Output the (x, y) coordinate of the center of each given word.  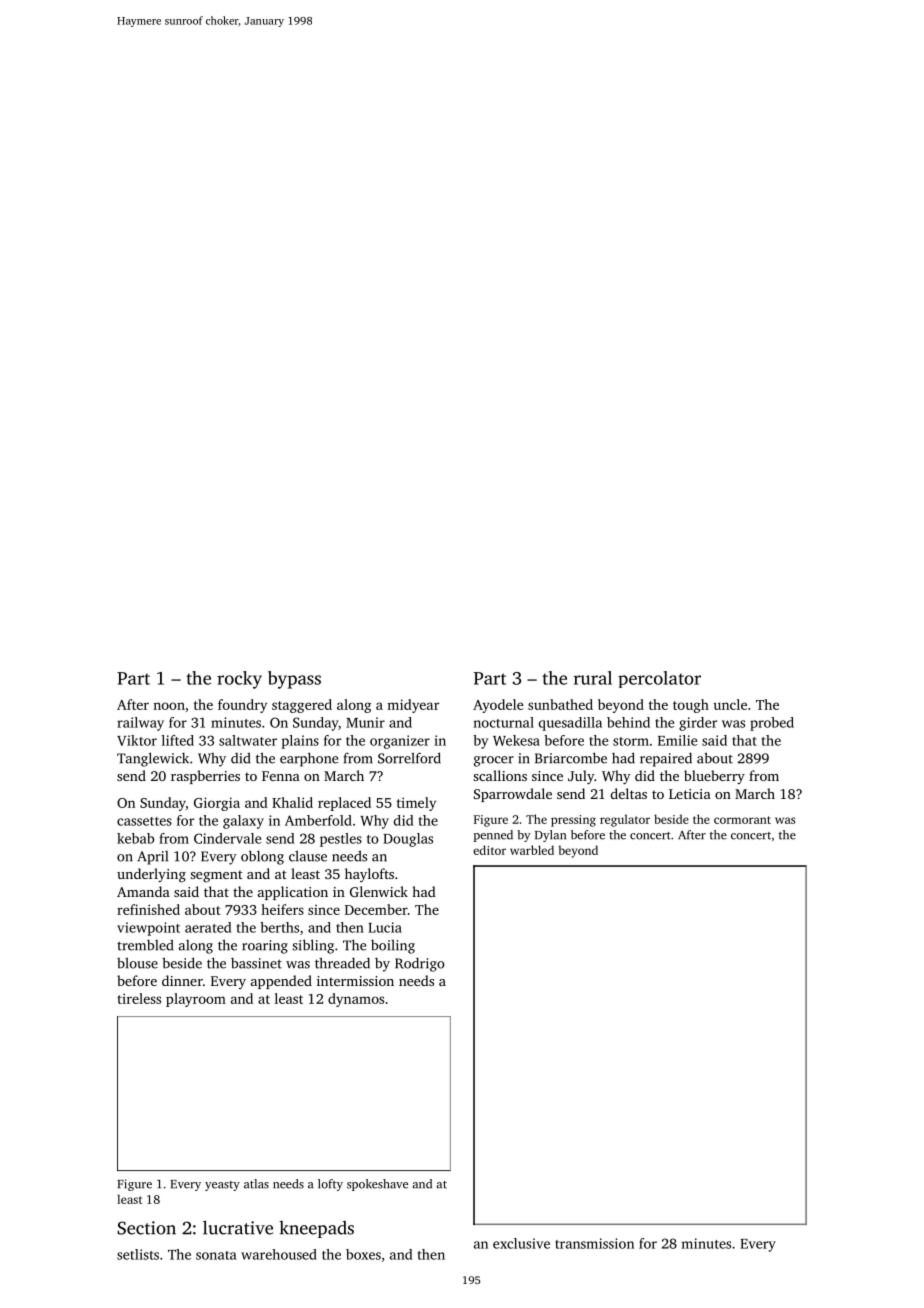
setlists (138, 1254)
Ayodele (498, 706)
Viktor (137, 740)
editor (489, 850)
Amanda (143, 891)
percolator (659, 679)
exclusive (521, 1243)
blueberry (714, 777)
